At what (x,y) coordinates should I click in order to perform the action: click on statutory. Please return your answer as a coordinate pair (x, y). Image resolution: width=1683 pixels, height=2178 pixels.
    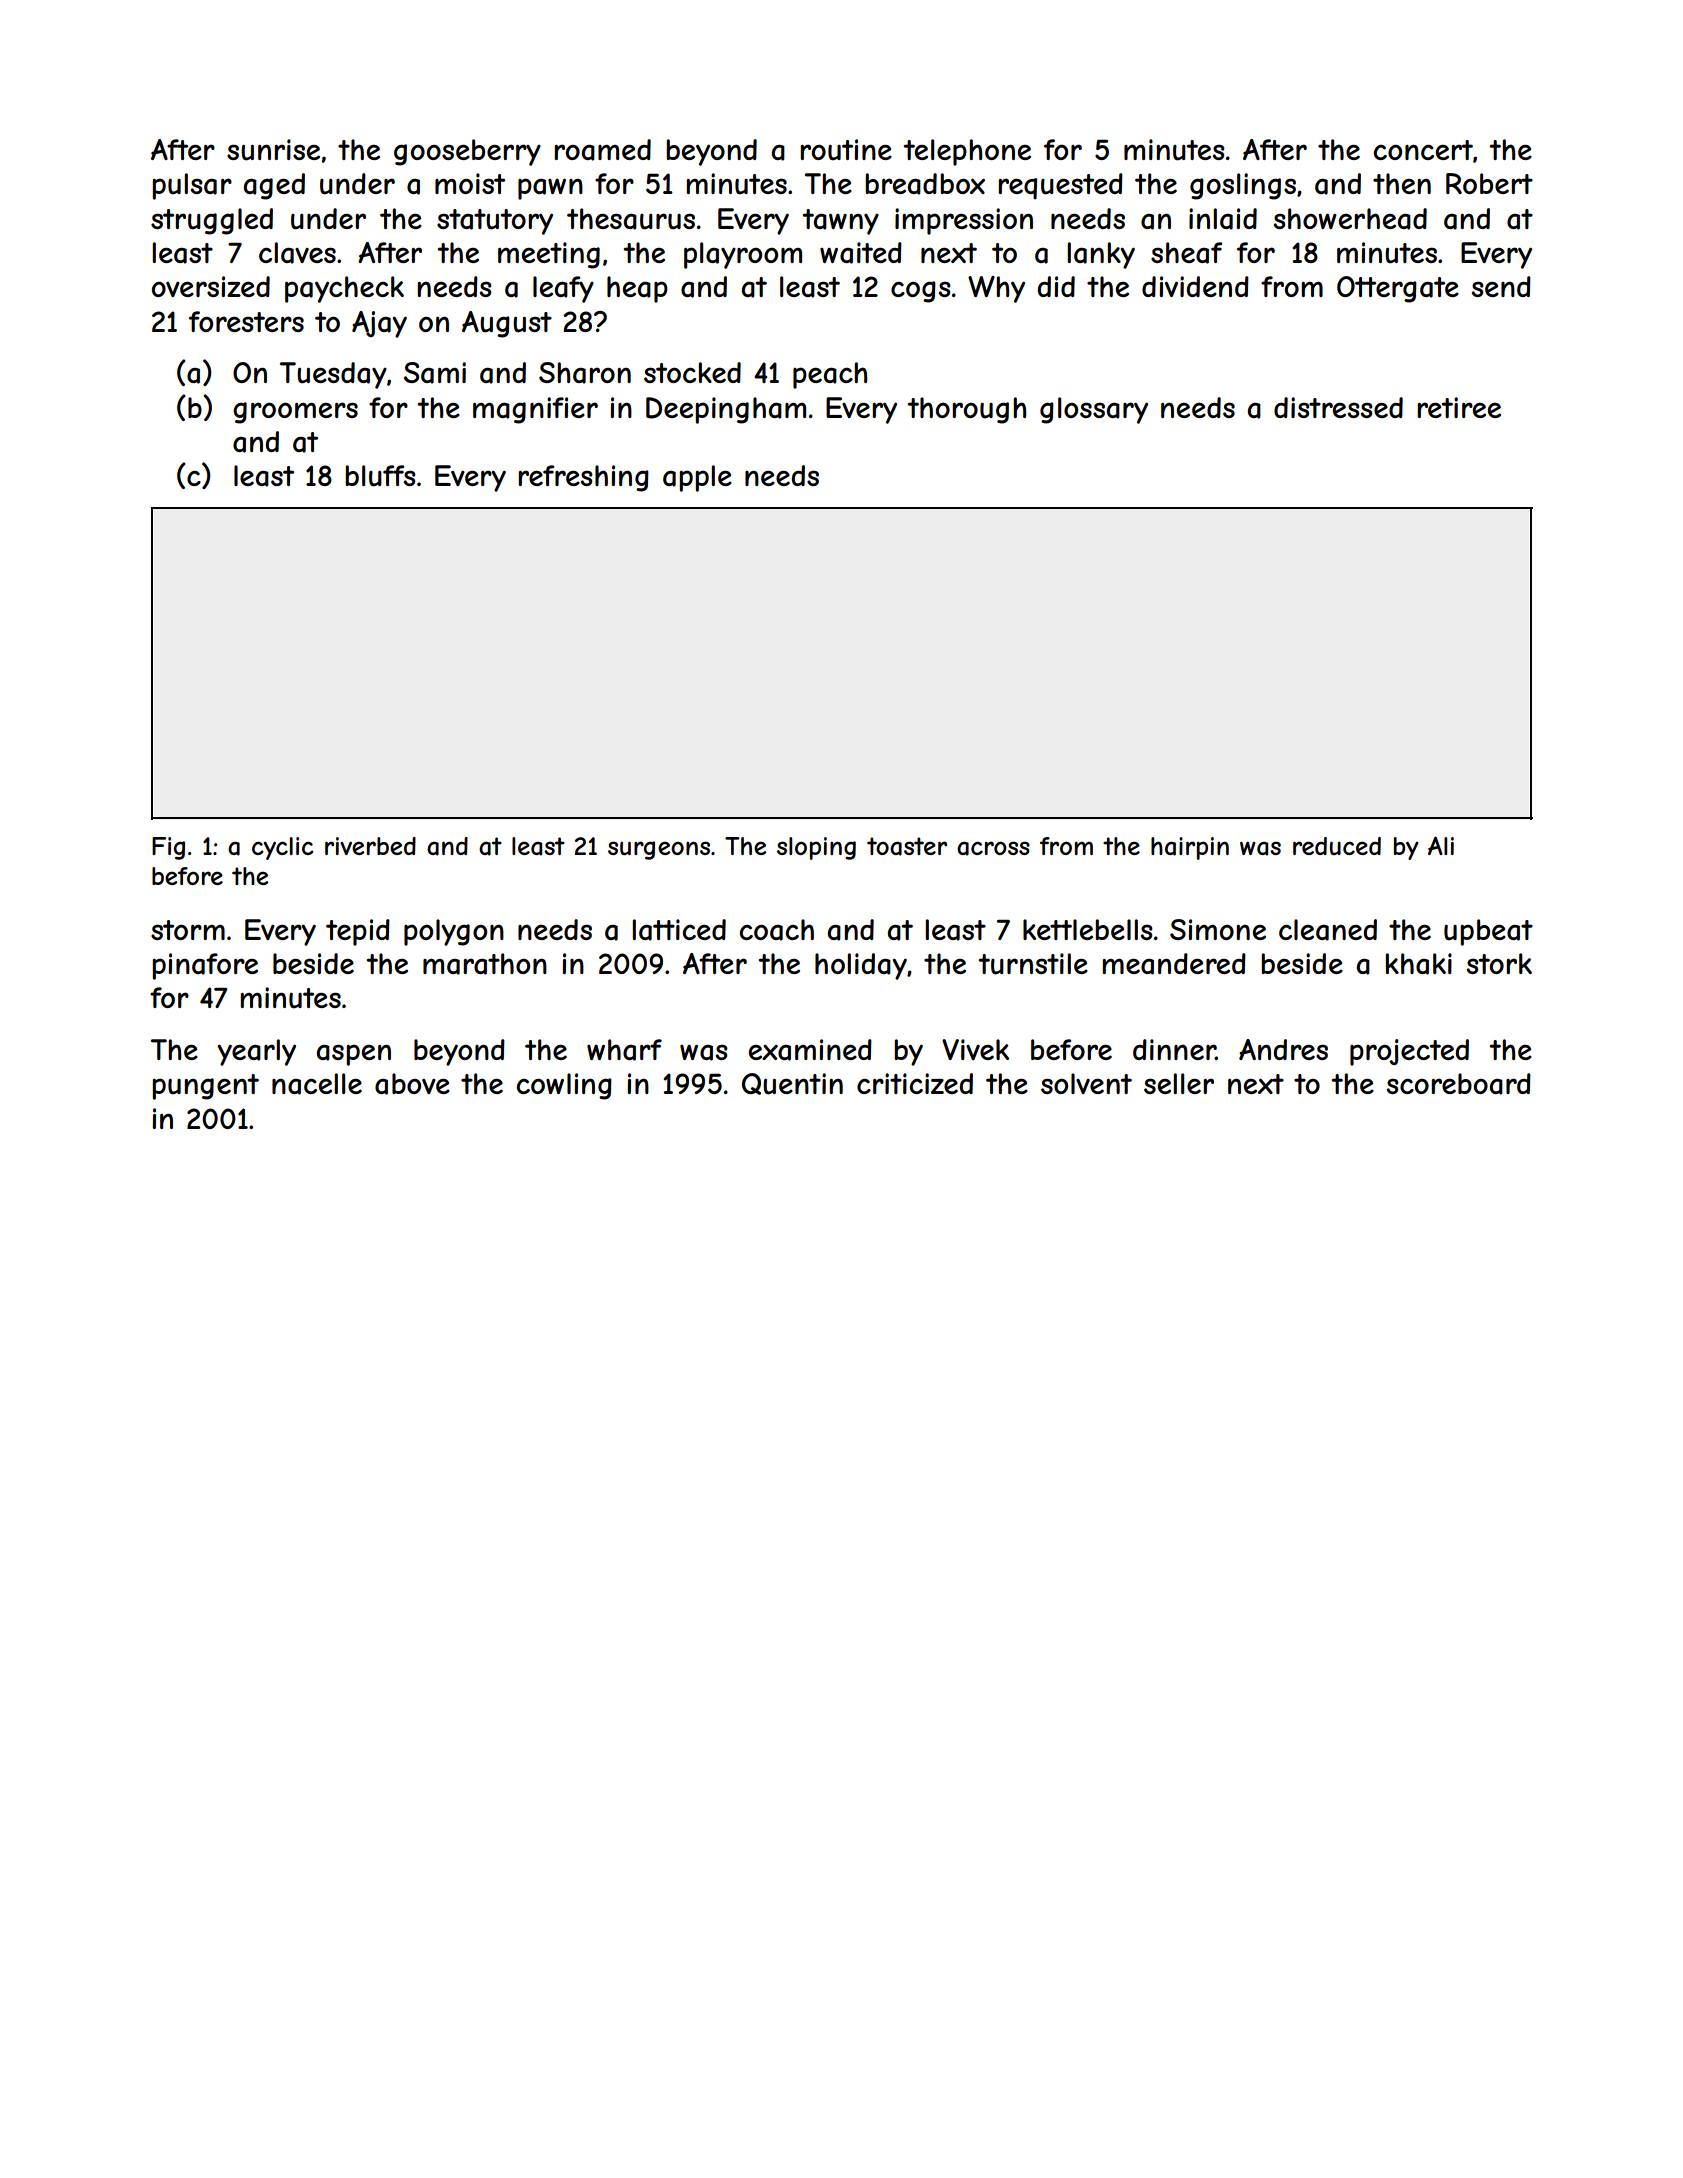
    Looking at the image, I should click on (495, 222).
